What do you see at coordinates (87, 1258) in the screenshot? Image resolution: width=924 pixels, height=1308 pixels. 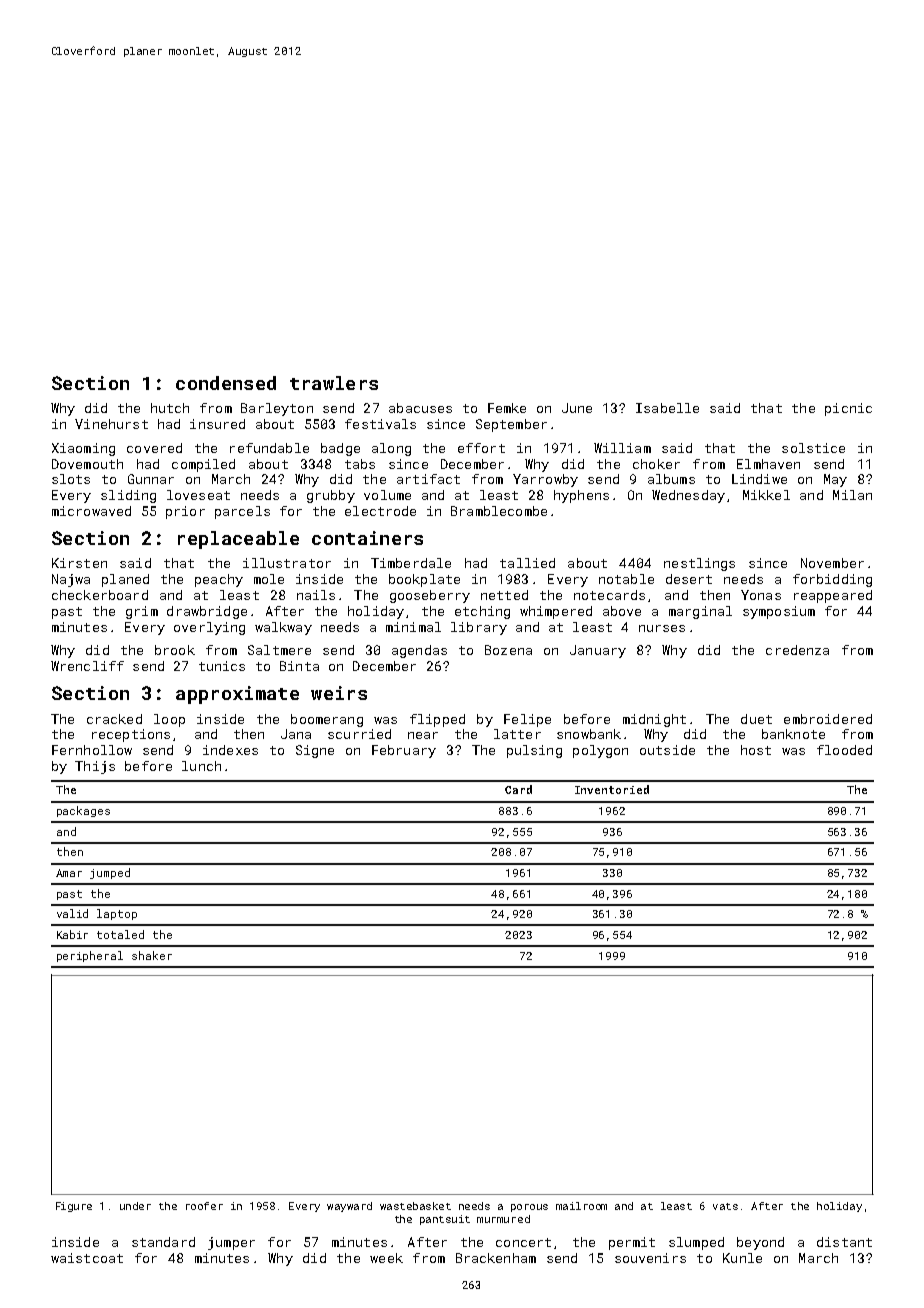 I see `waistcoat` at bounding box center [87, 1258].
